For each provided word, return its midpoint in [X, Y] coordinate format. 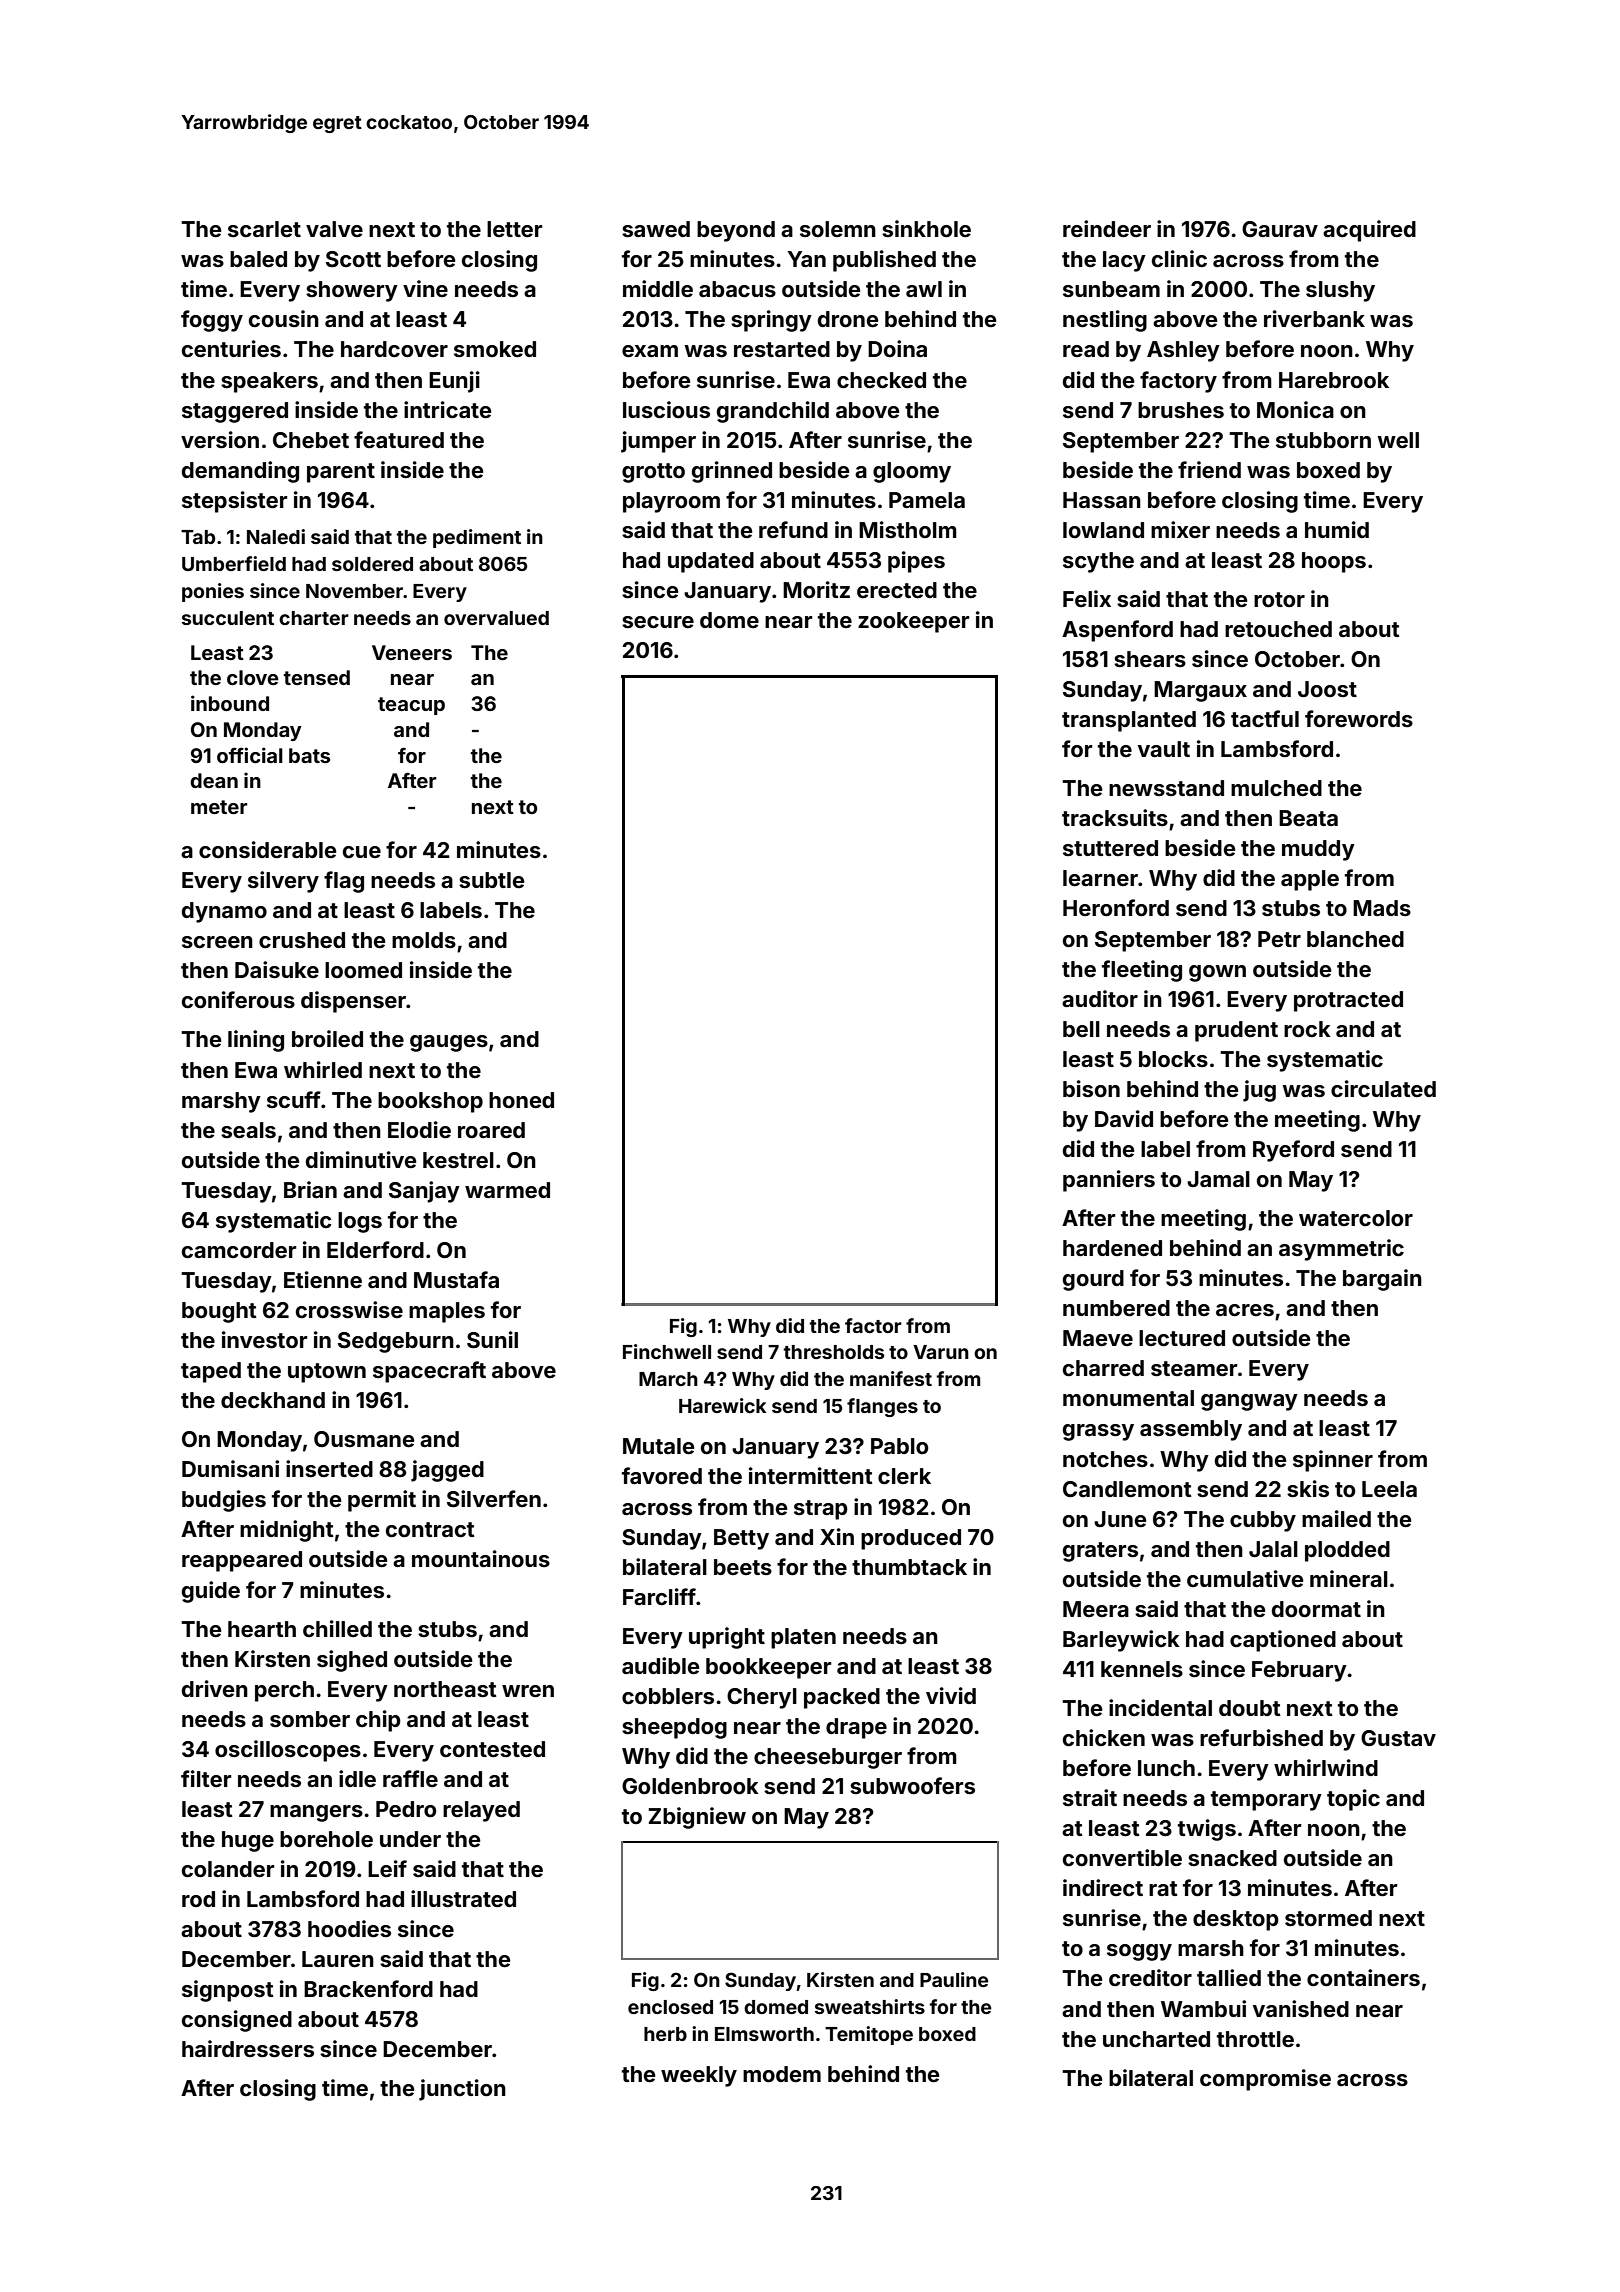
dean [214, 780]
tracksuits [1115, 817]
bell [1081, 1029]
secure [658, 622]
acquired [1369, 231]
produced [911, 1539]
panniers [1109, 1181]
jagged [447, 1471]
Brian [310, 1189]
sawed [656, 229]
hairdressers [248, 2048]
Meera [1096, 1609]
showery [352, 291]
